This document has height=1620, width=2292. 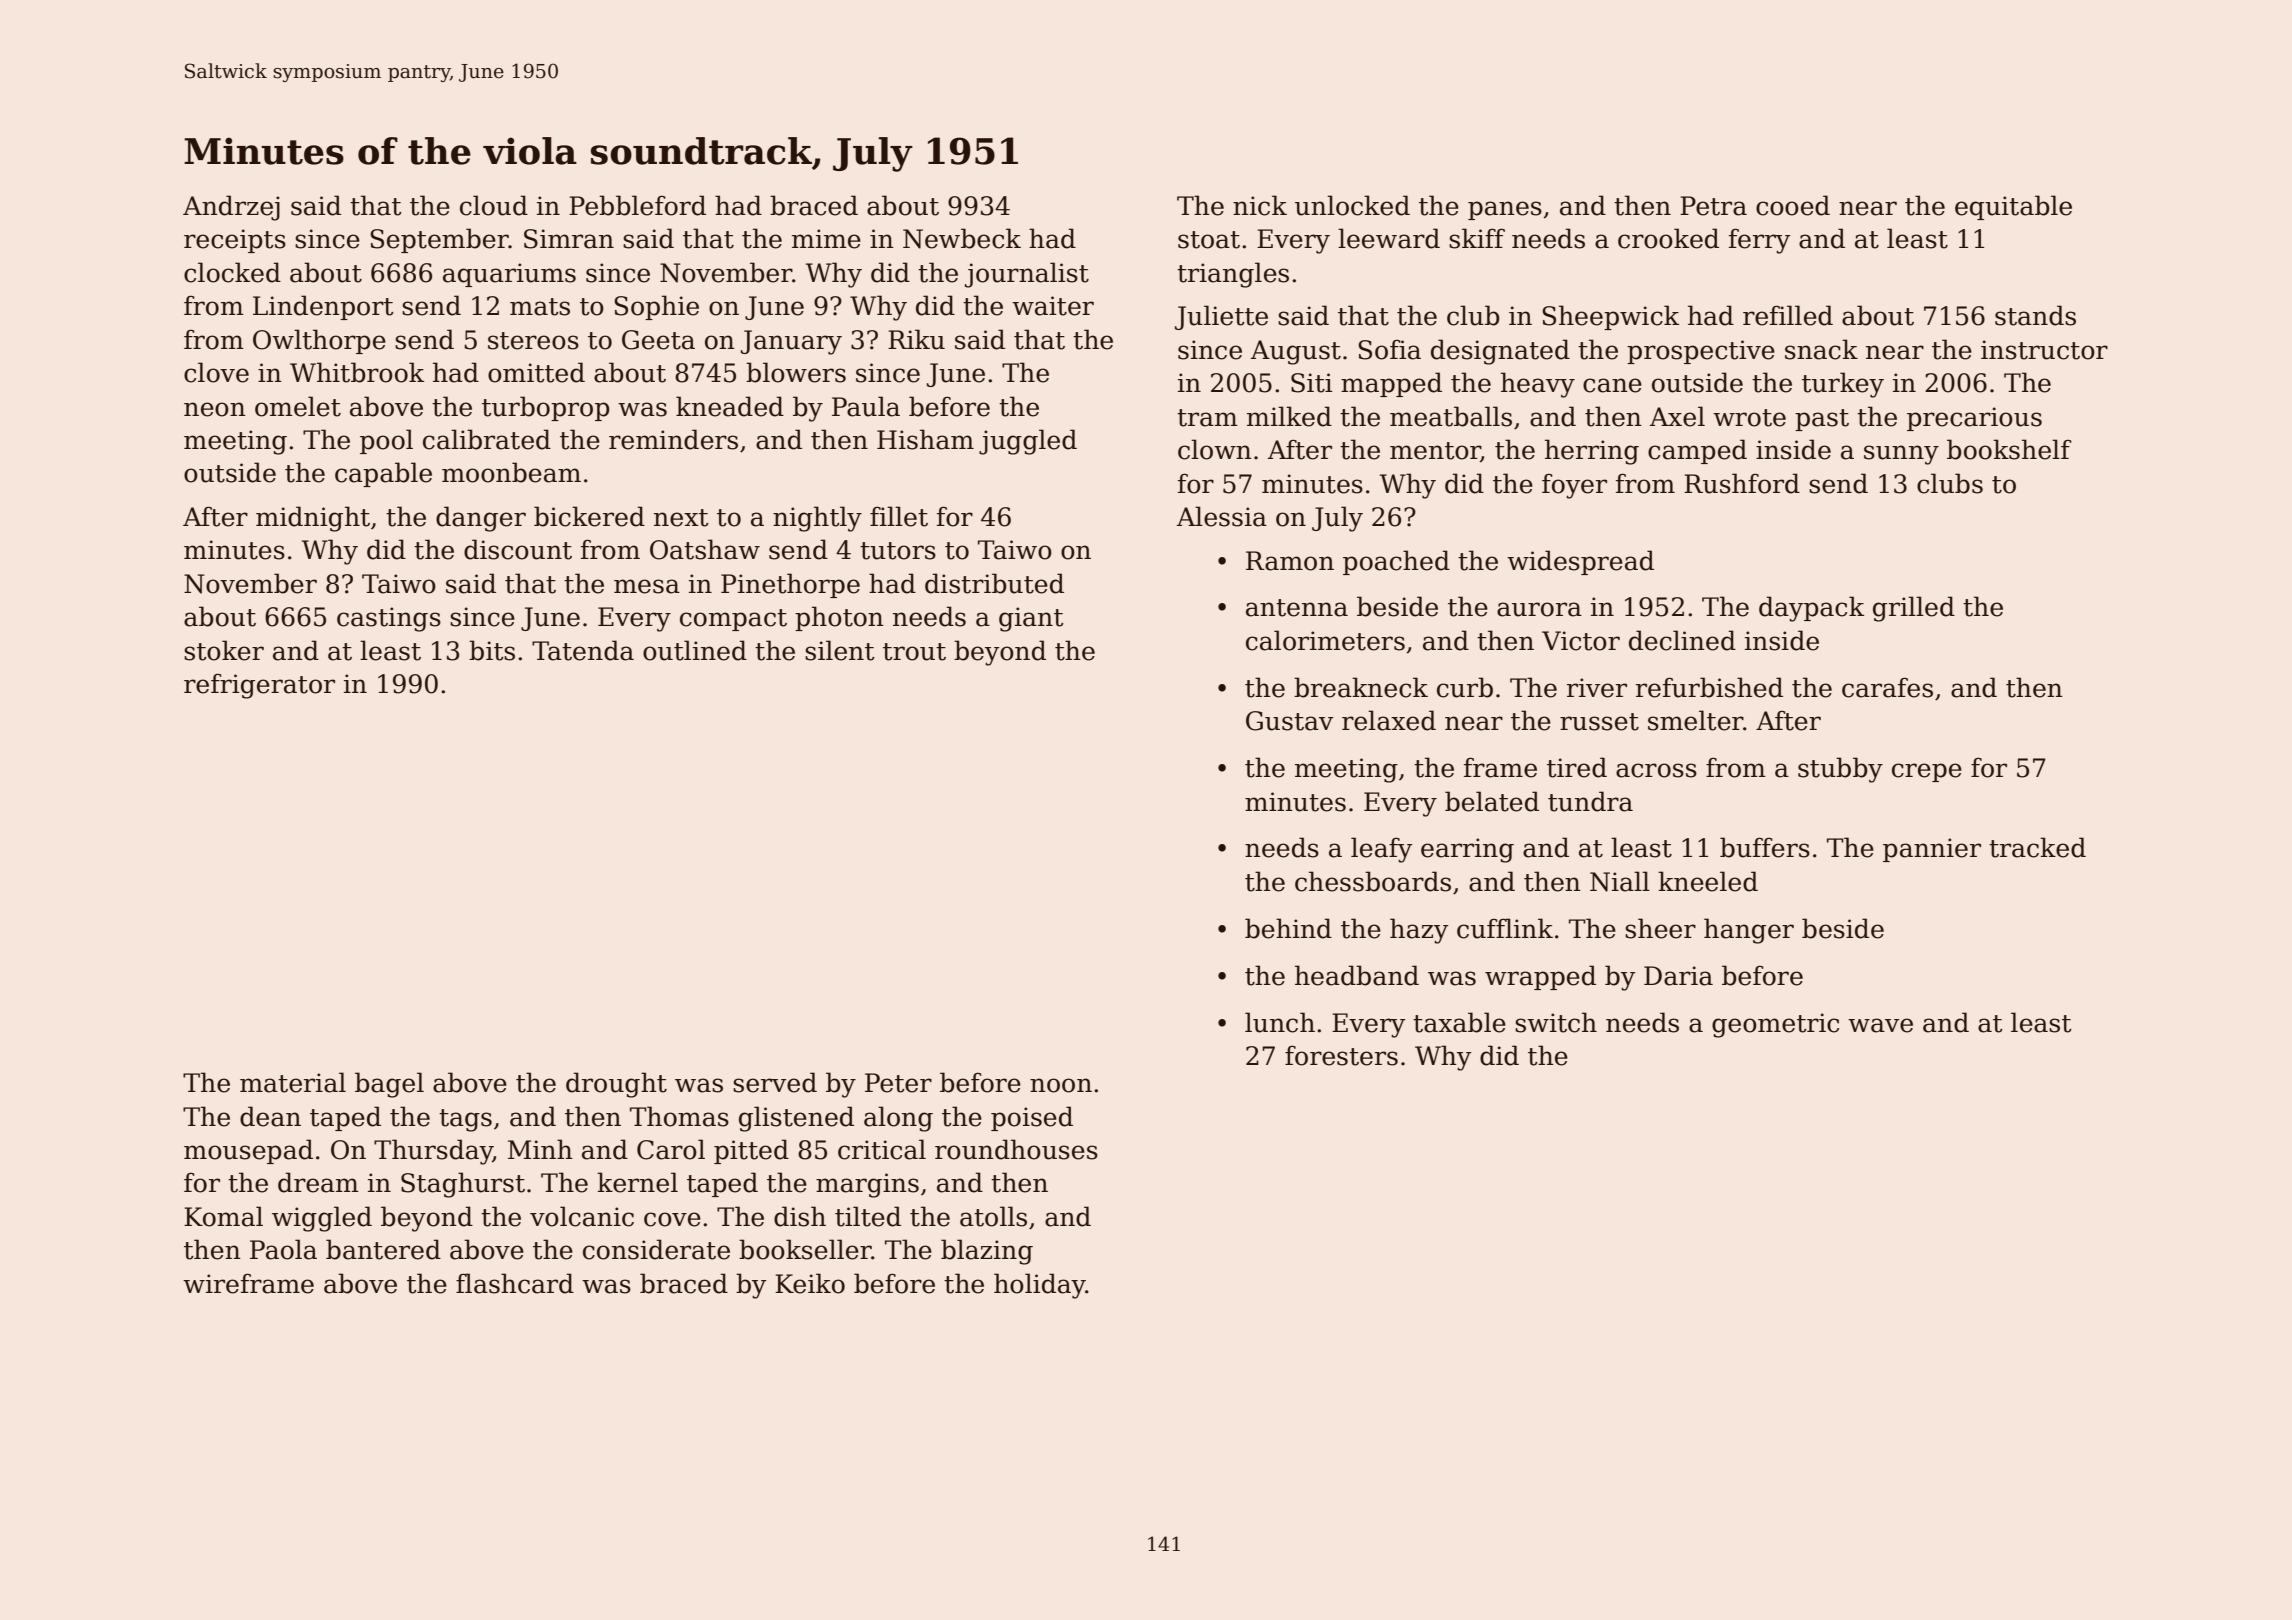 What do you see at coordinates (637, 205) in the document?
I see `Pebbleford` at bounding box center [637, 205].
